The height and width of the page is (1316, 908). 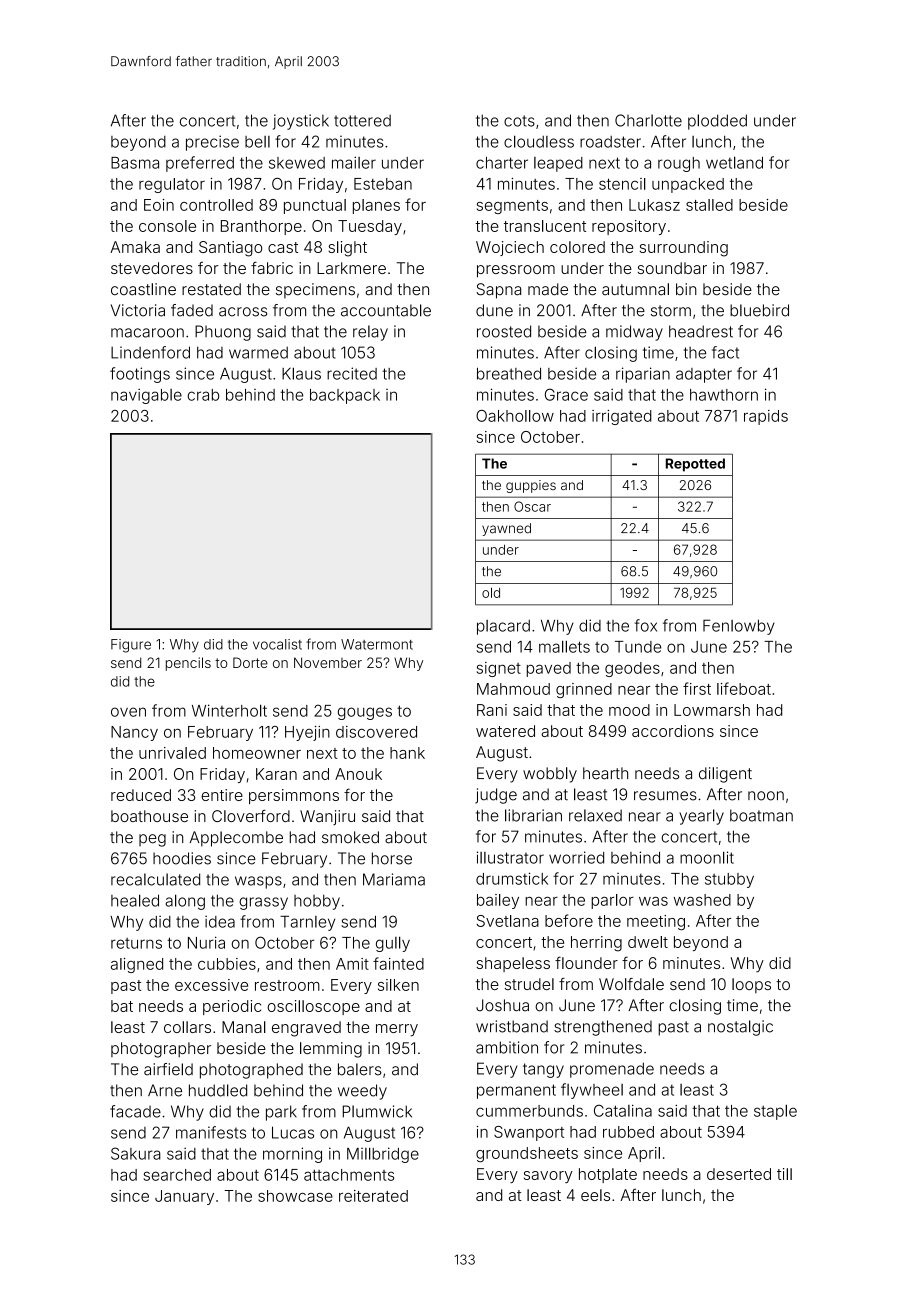 What do you see at coordinates (491, 592) in the page?
I see `old` at bounding box center [491, 592].
